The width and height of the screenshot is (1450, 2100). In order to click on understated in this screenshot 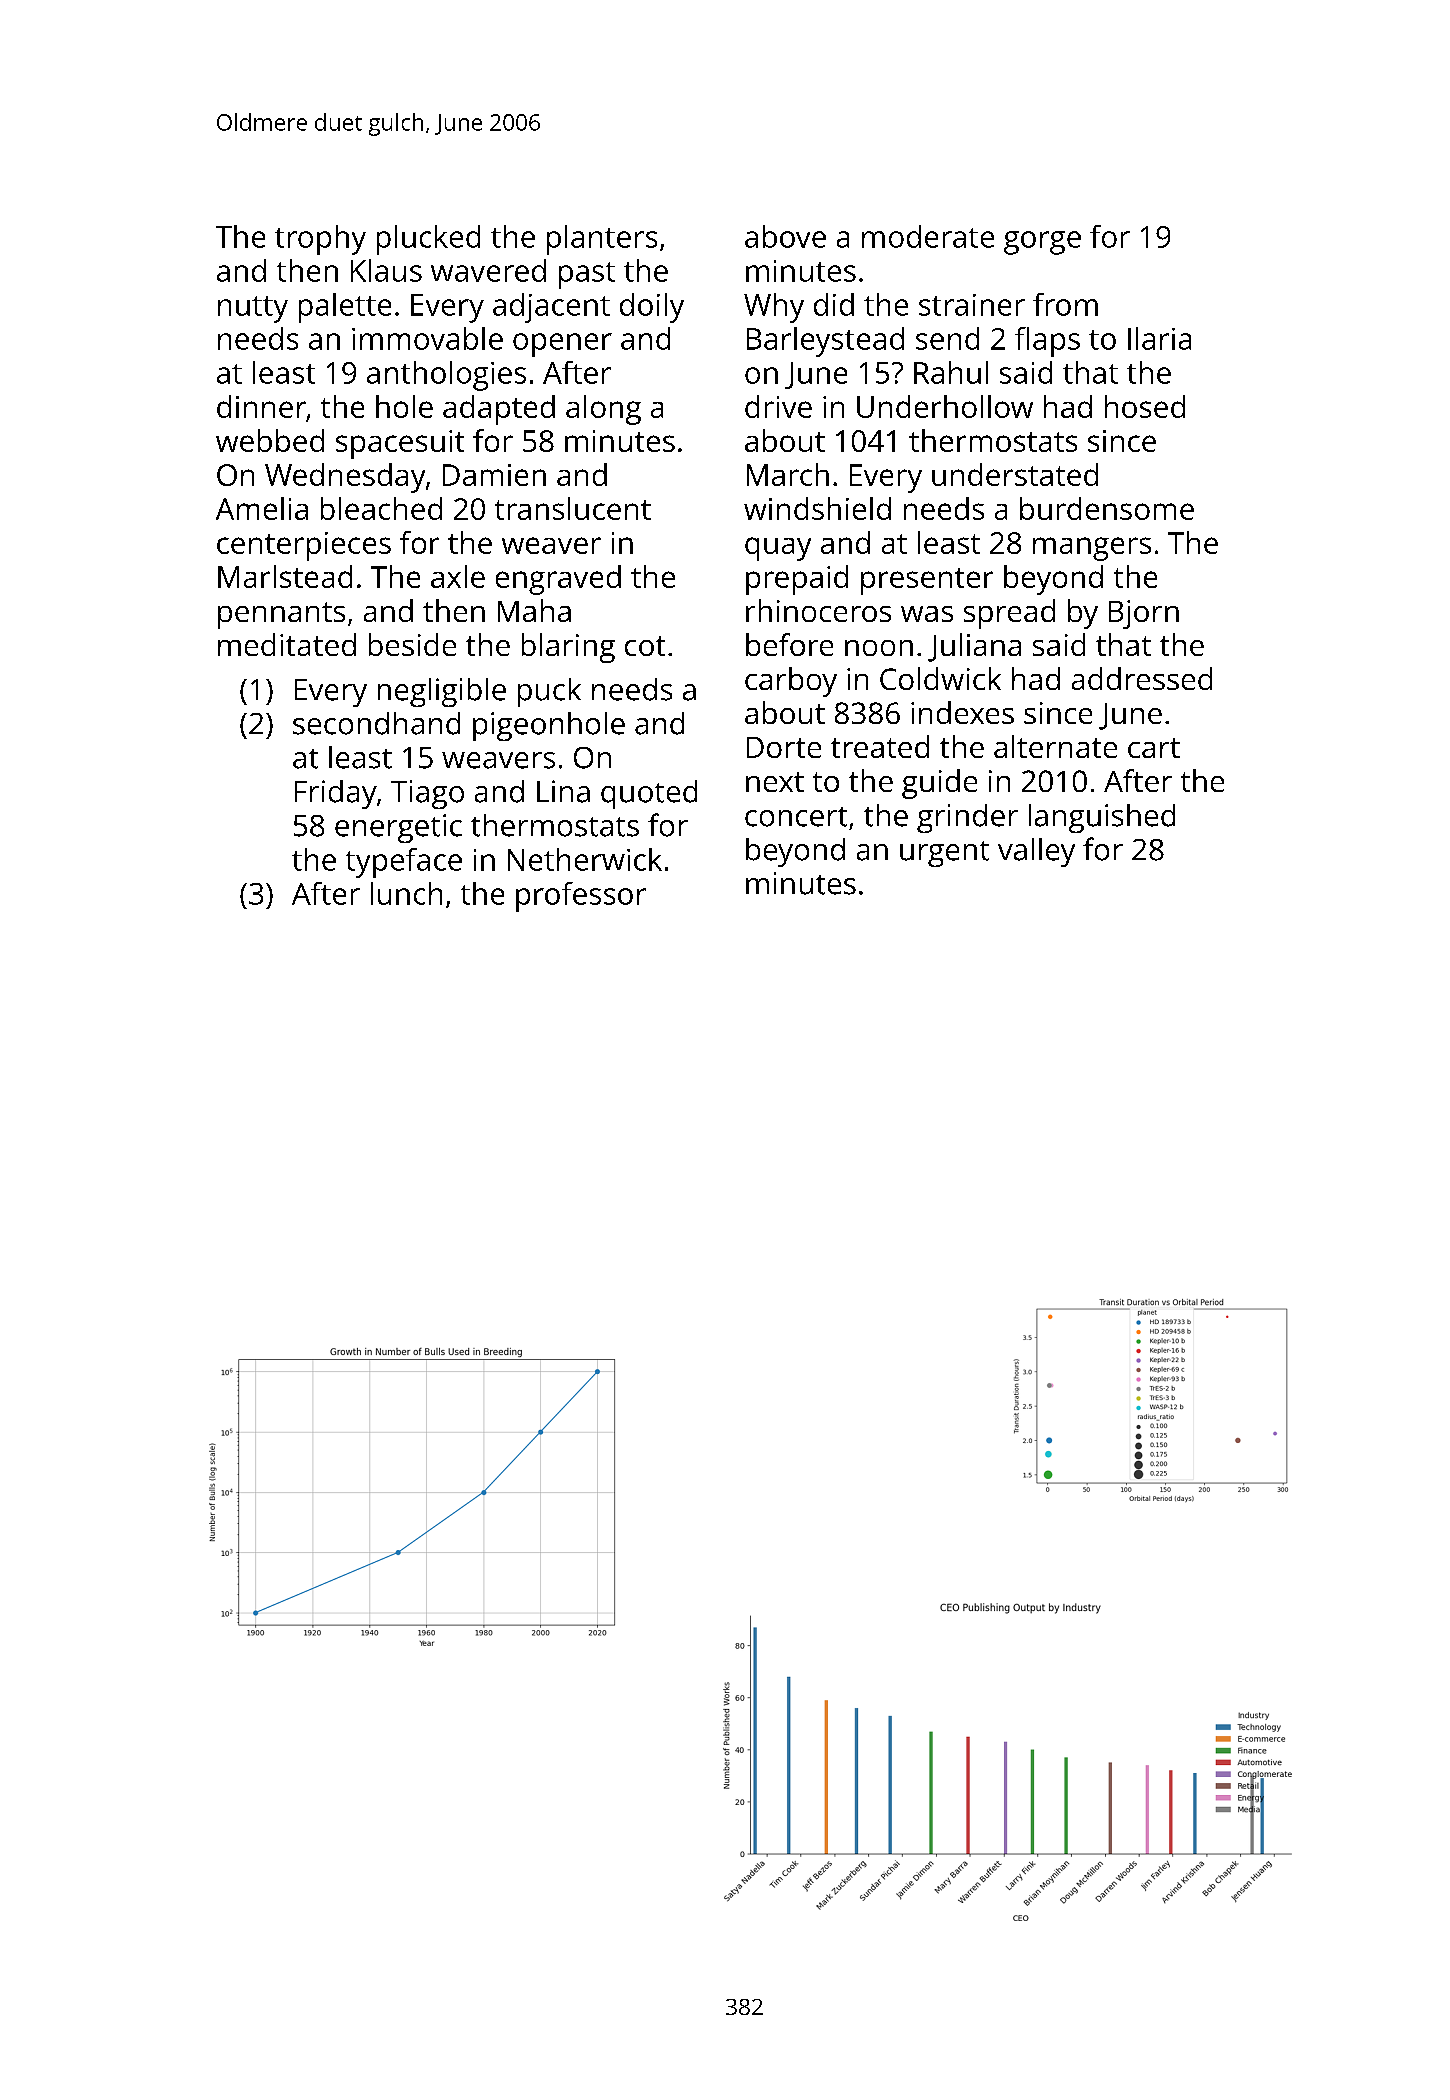, I will do `click(1015, 474)`.
